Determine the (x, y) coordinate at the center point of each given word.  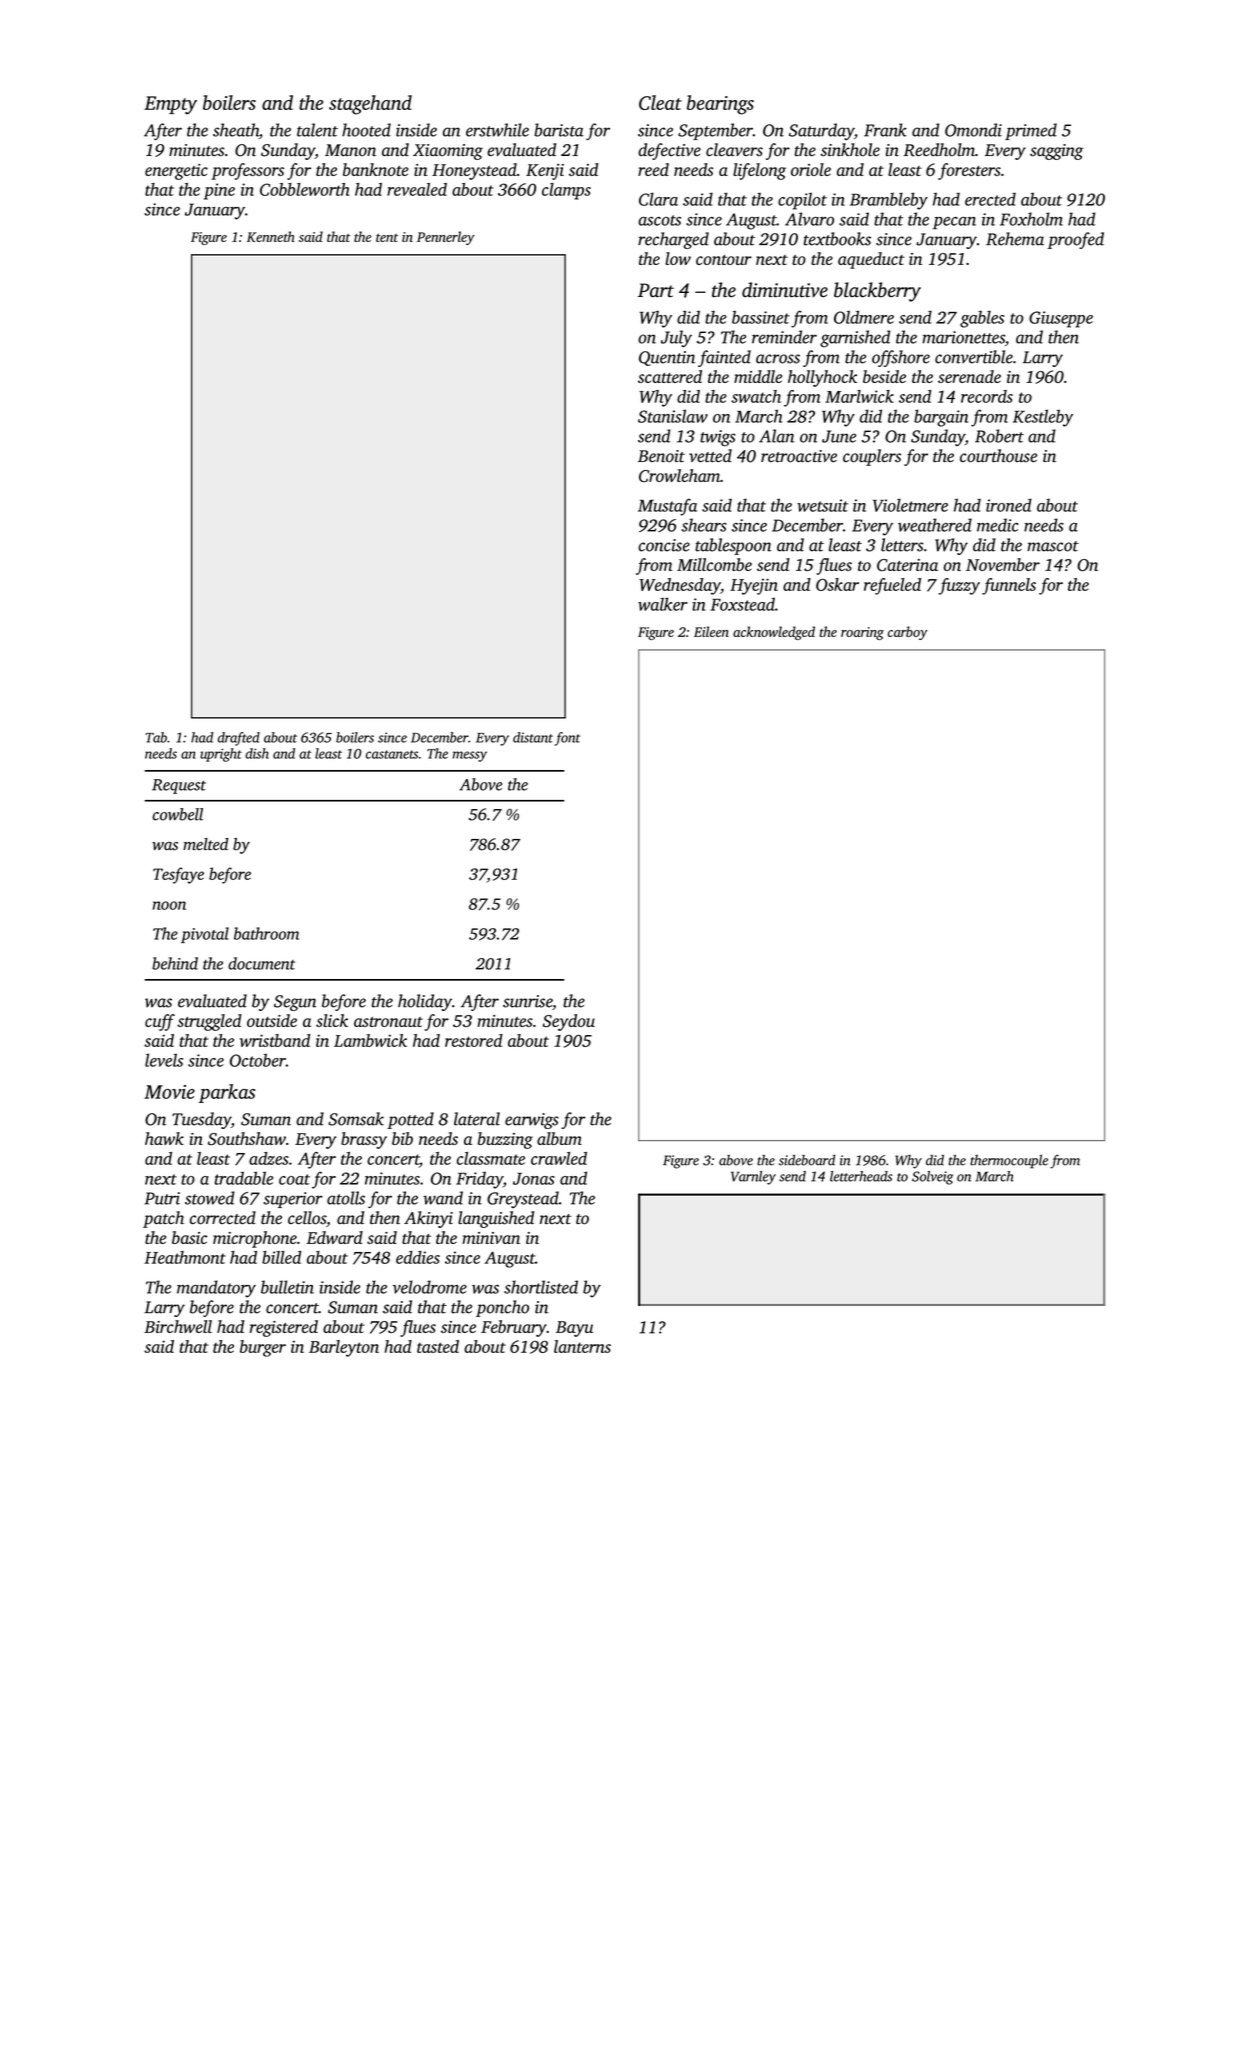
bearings (720, 105)
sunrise (527, 1001)
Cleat (660, 102)
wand (443, 1198)
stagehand (370, 105)
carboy (908, 633)
